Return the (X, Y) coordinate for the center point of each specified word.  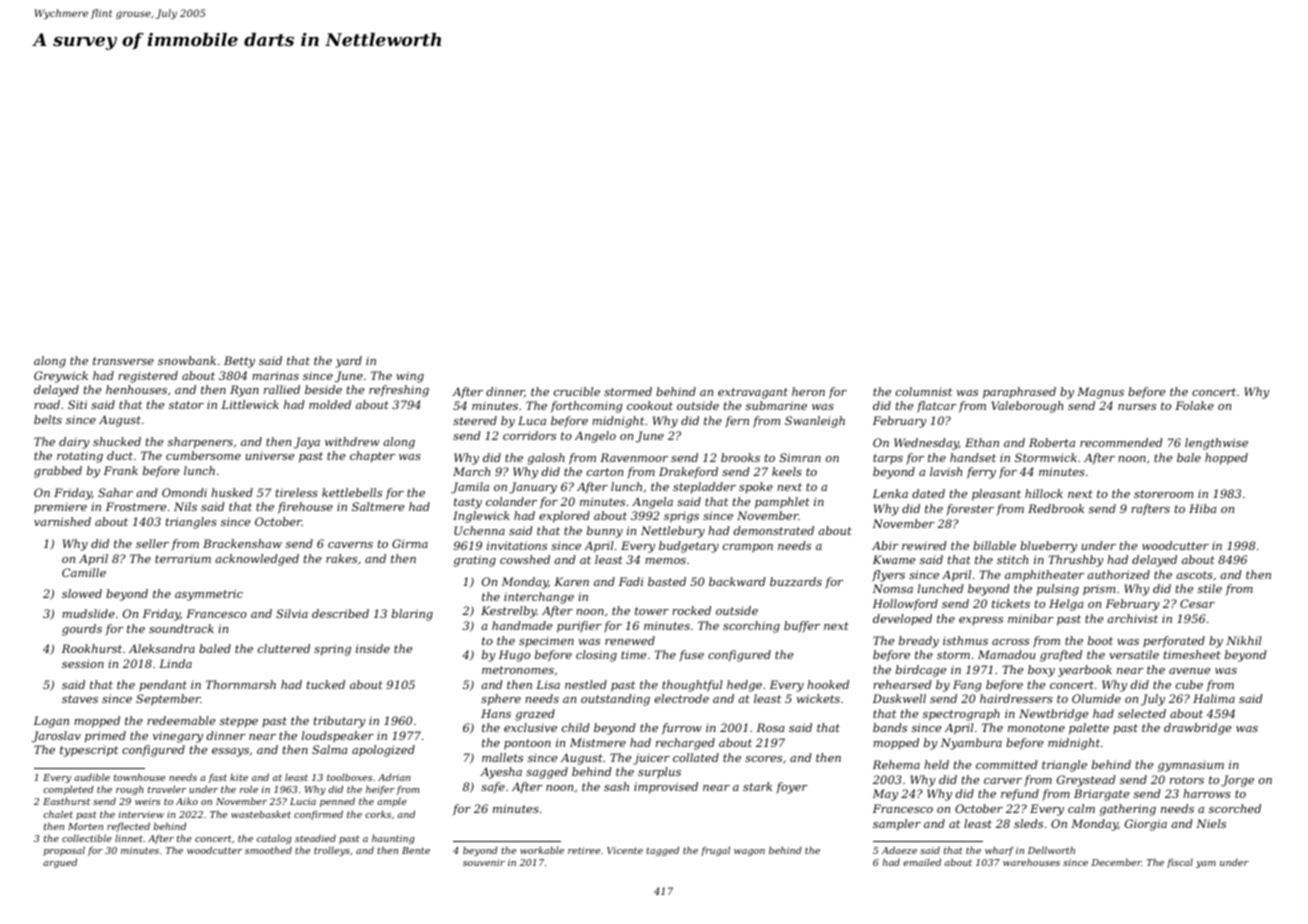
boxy (1041, 671)
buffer (802, 627)
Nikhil (1244, 640)
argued (60, 863)
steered (475, 420)
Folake (1194, 405)
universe (270, 456)
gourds (82, 630)
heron (808, 391)
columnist (924, 391)
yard (349, 362)
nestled (586, 684)
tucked (326, 684)
